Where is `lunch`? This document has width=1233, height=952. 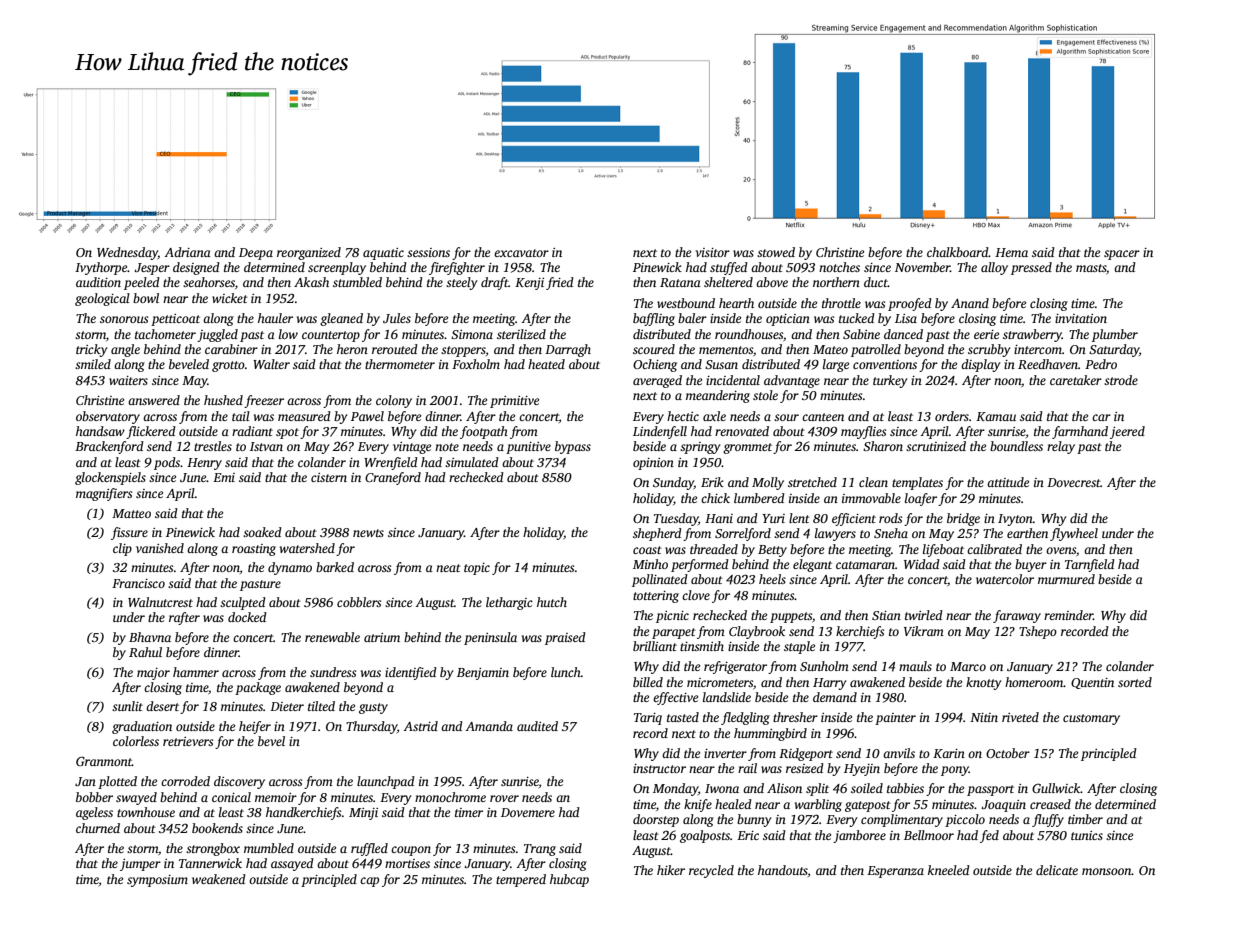
lunch is located at coordinates (566, 672).
